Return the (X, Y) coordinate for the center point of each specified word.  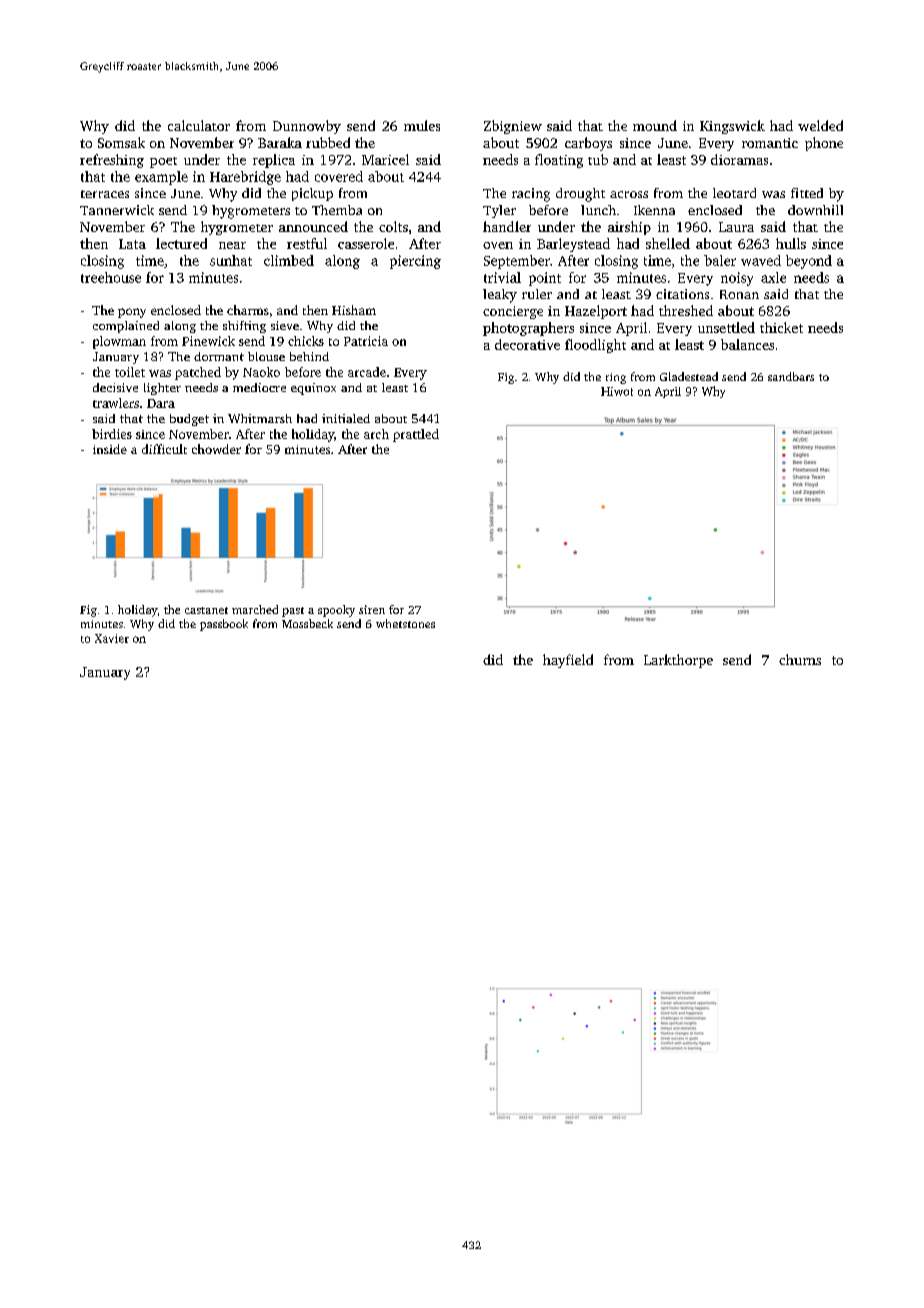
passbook (224, 625)
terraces (105, 194)
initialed (346, 418)
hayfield (568, 661)
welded (820, 125)
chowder (216, 449)
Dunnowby (307, 127)
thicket (781, 327)
